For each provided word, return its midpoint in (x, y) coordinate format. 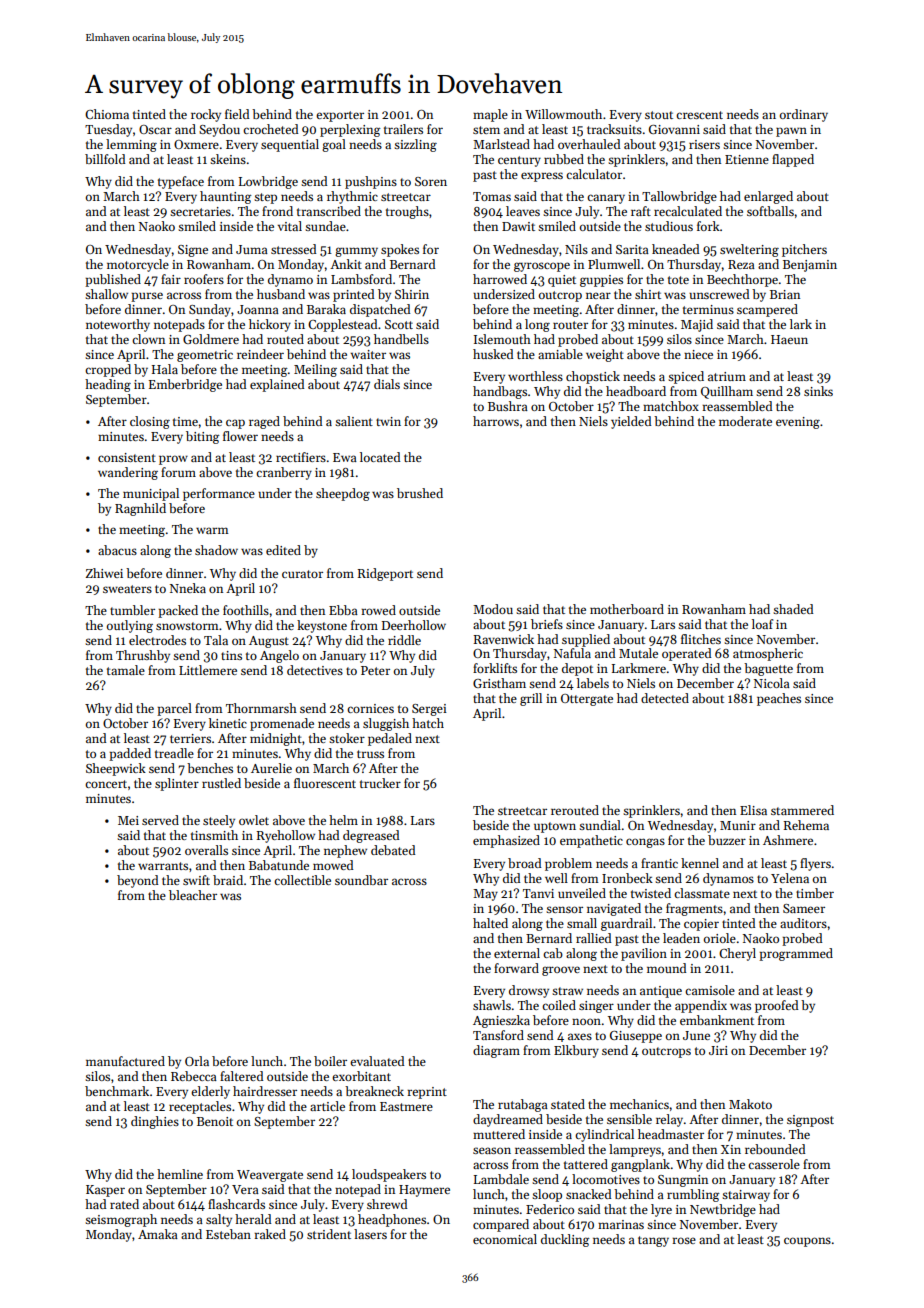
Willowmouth (563, 114)
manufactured (125, 1061)
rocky (206, 115)
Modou (493, 609)
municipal (151, 494)
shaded (793, 609)
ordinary (804, 115)
